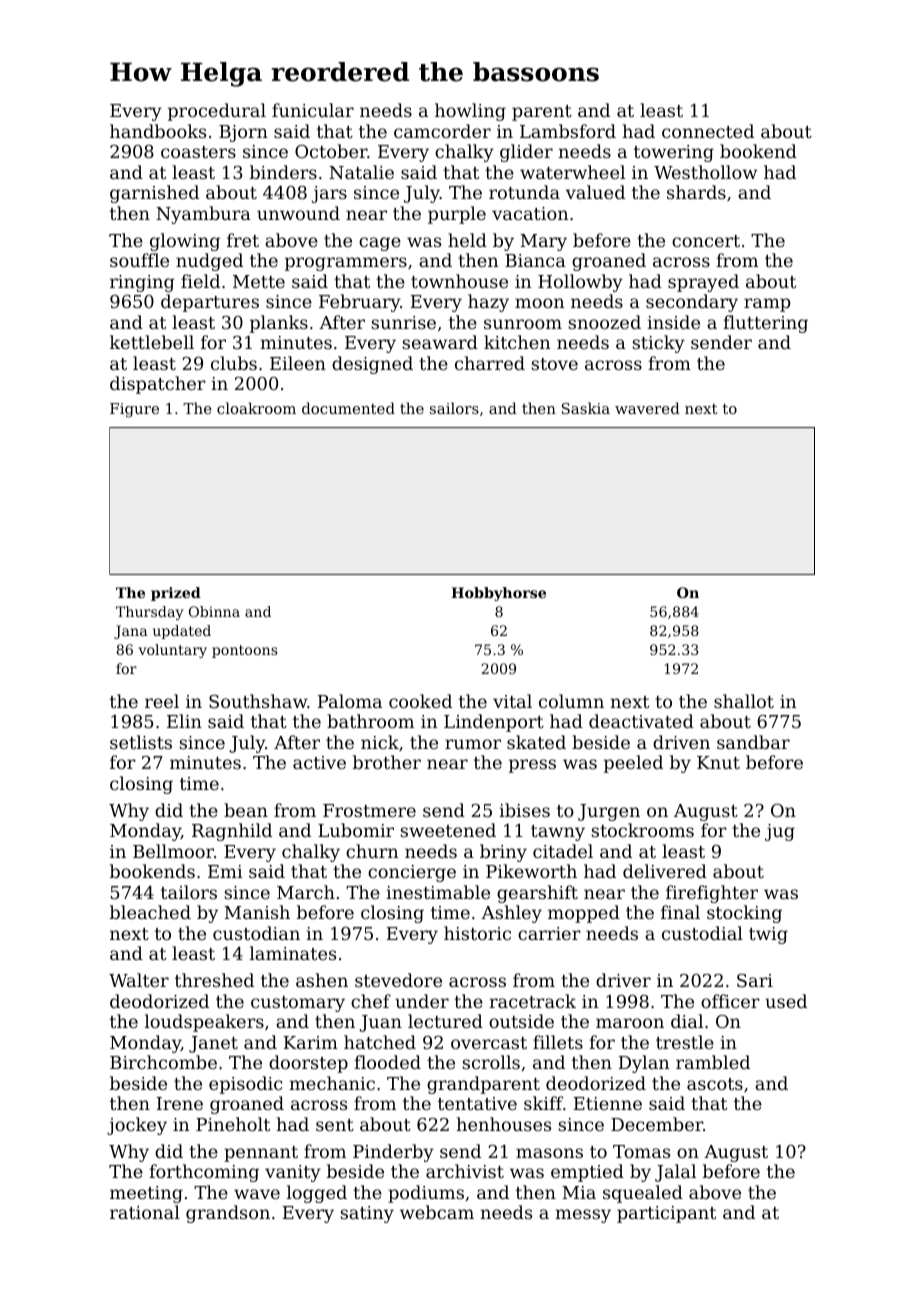  What do you see at coordinates (217, 112) in the screenshot?
I see `procedural` at bounding box center [217, 112].
